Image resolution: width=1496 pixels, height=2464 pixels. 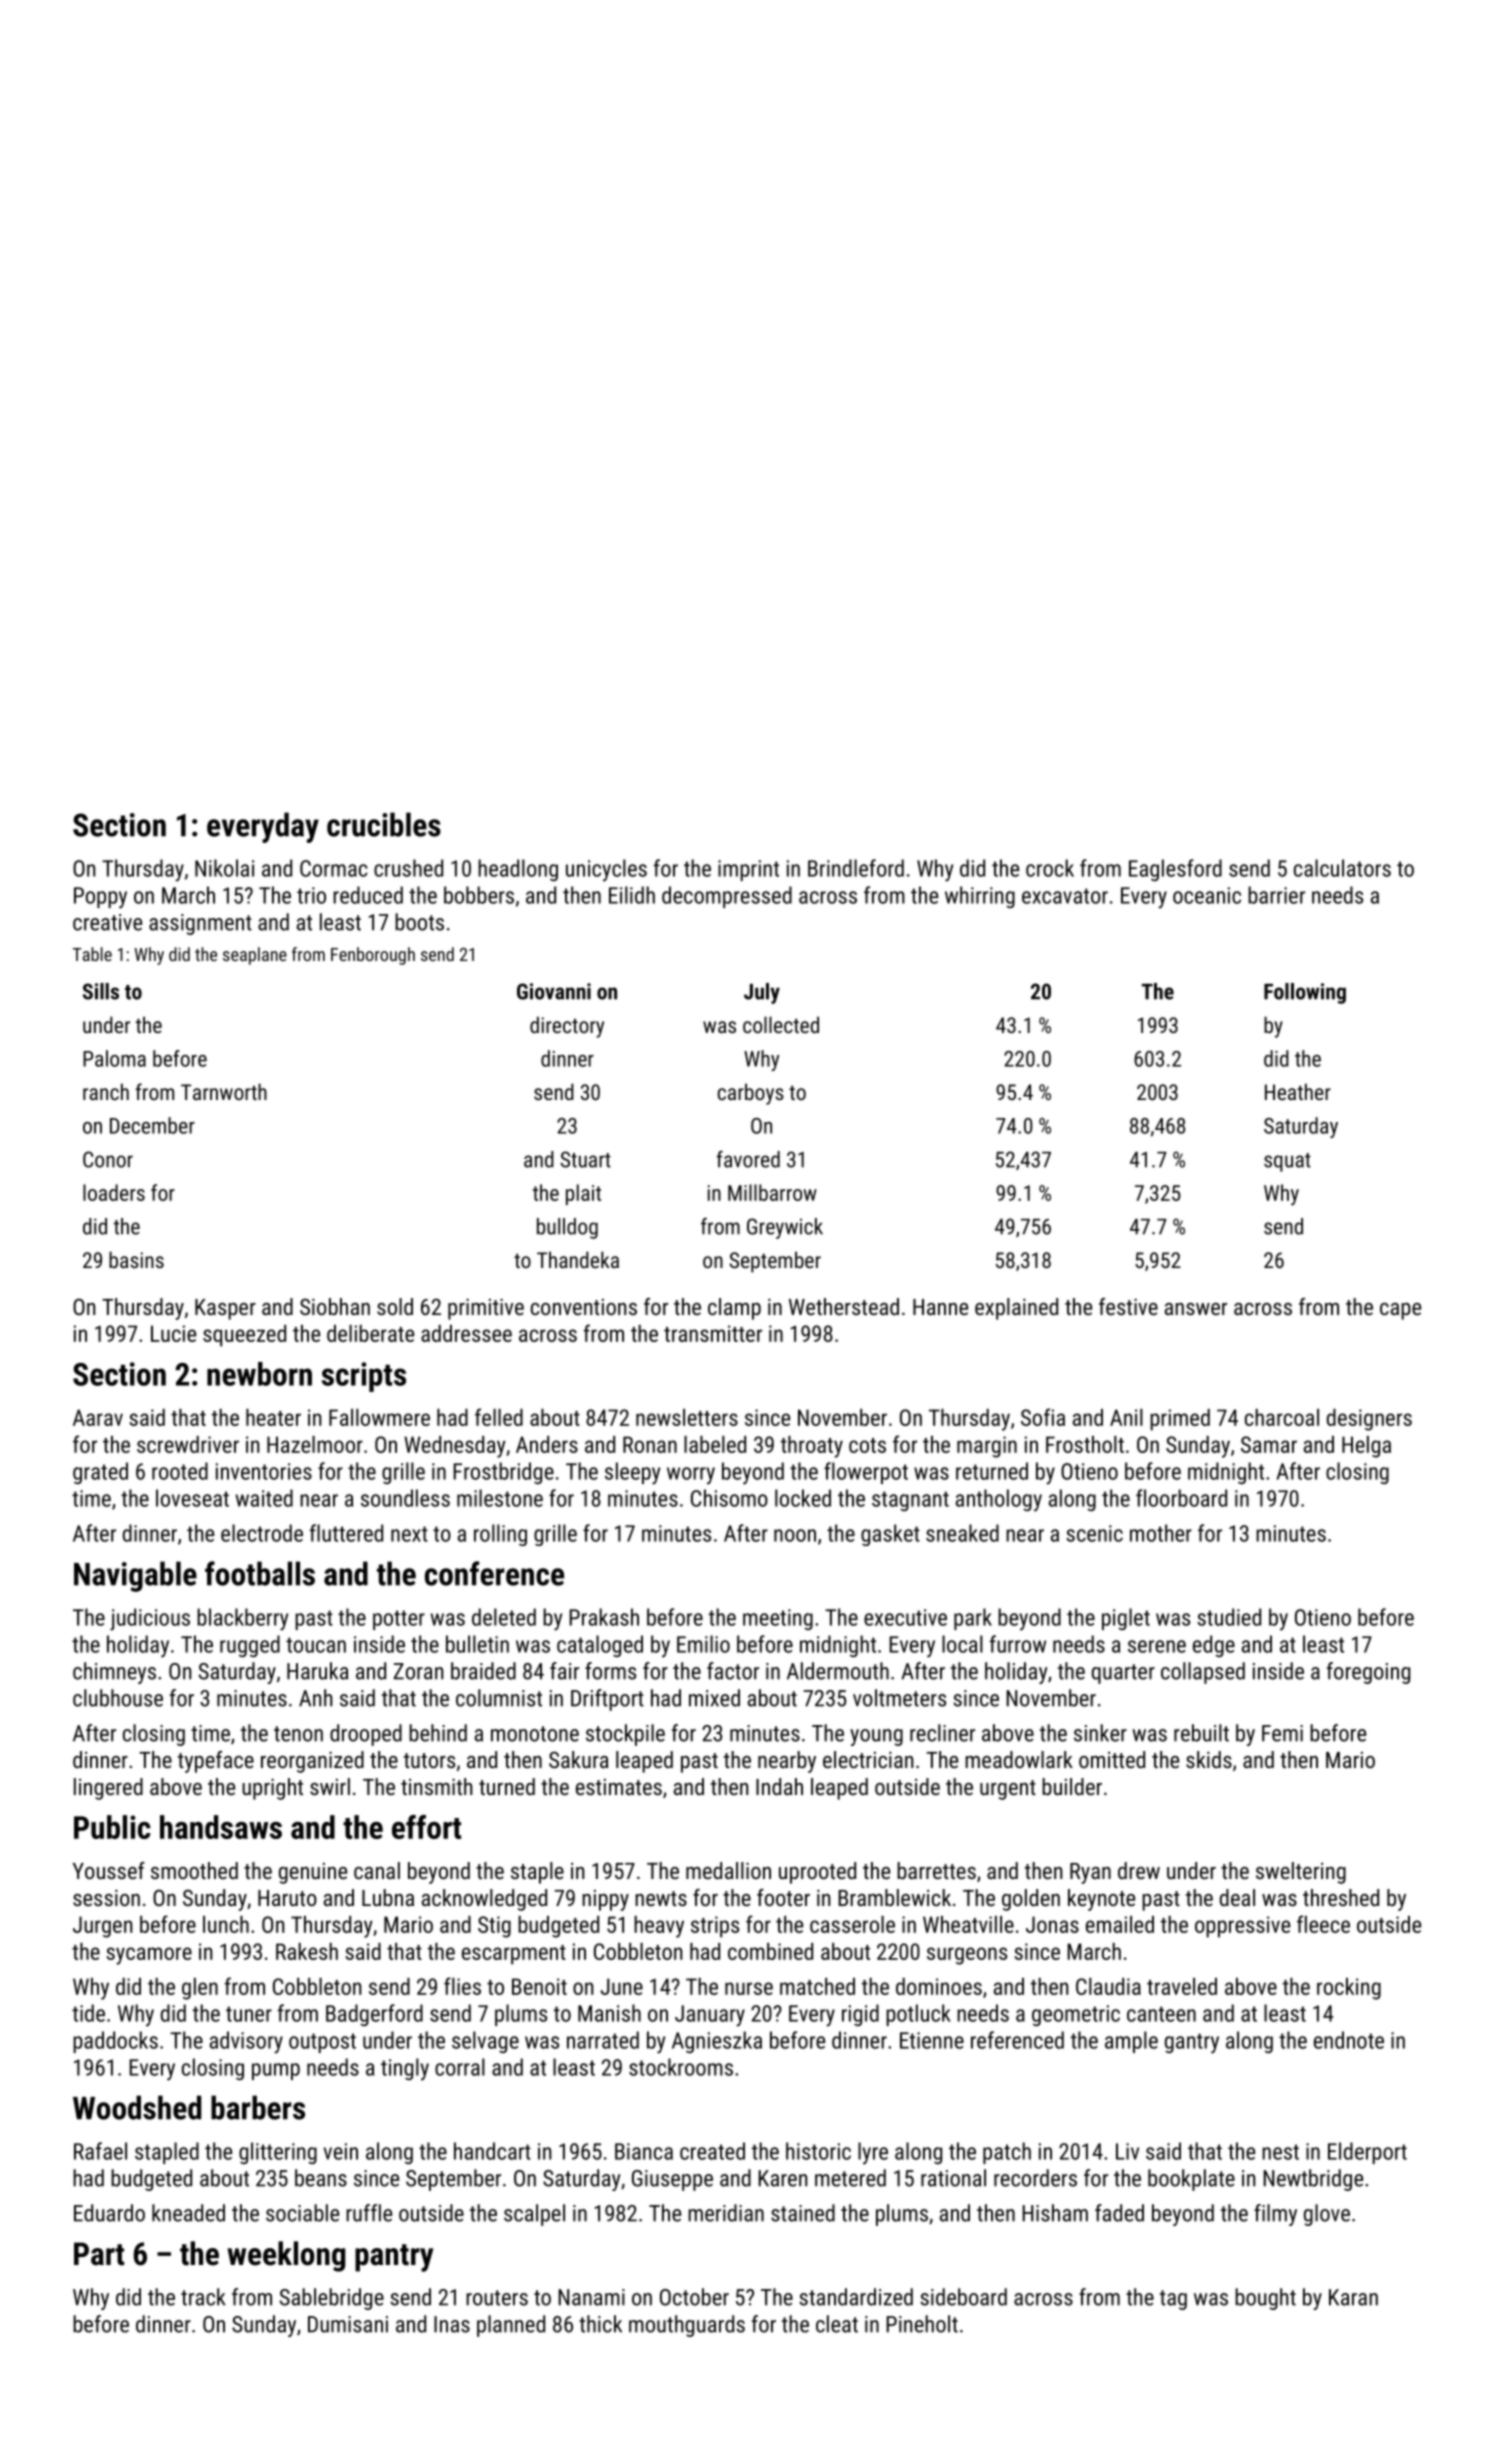 What do you see at coordinates (1305, 993) in the screenshot?
I see `Following` at bounding box center [1305, 993].
